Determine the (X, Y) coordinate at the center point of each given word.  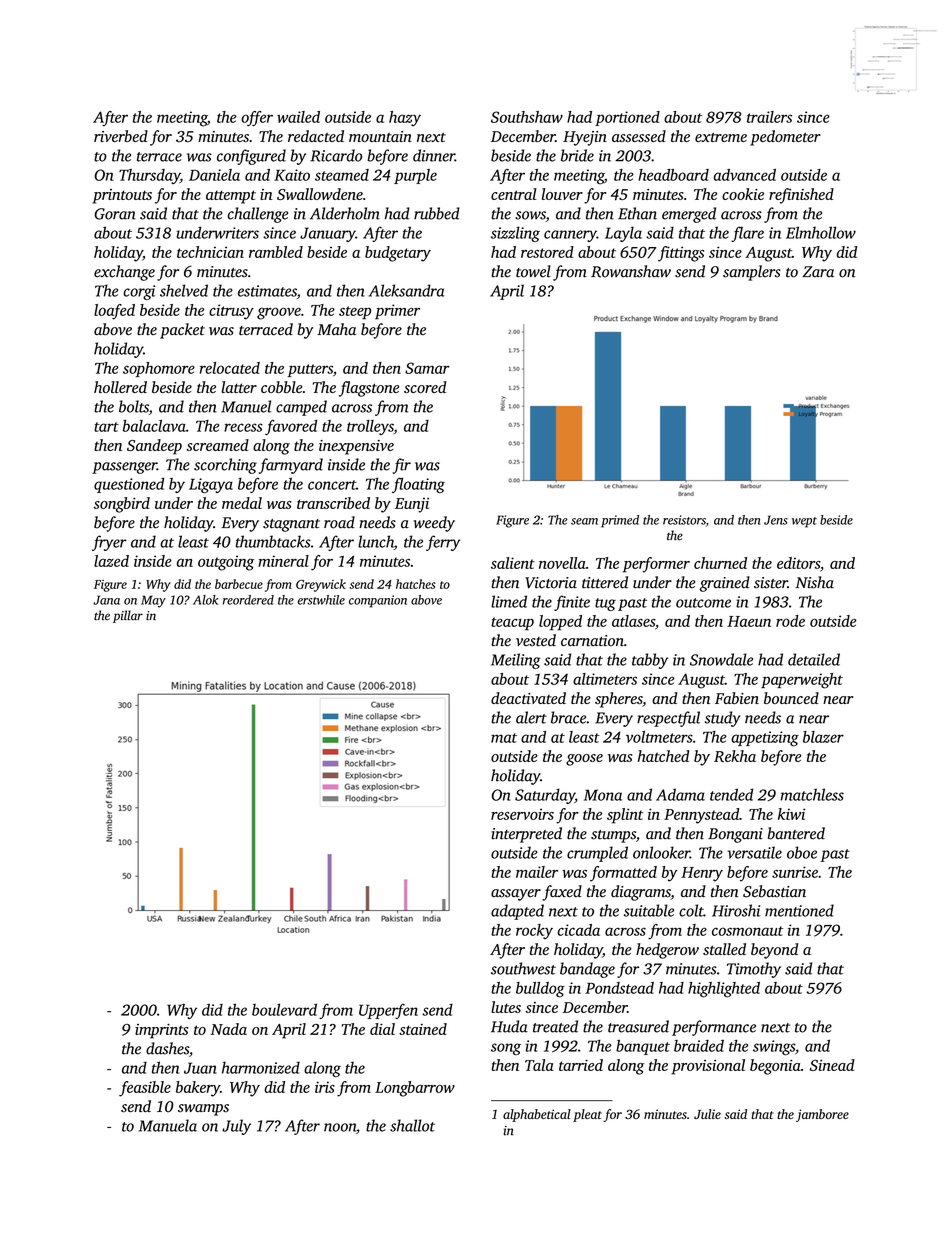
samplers (752, 273)
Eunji (412, 505)
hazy (405, 118)
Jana (107, 600)
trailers (769, 117)
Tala (539, 1065)
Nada (228, 1029)
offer (257, 119)
